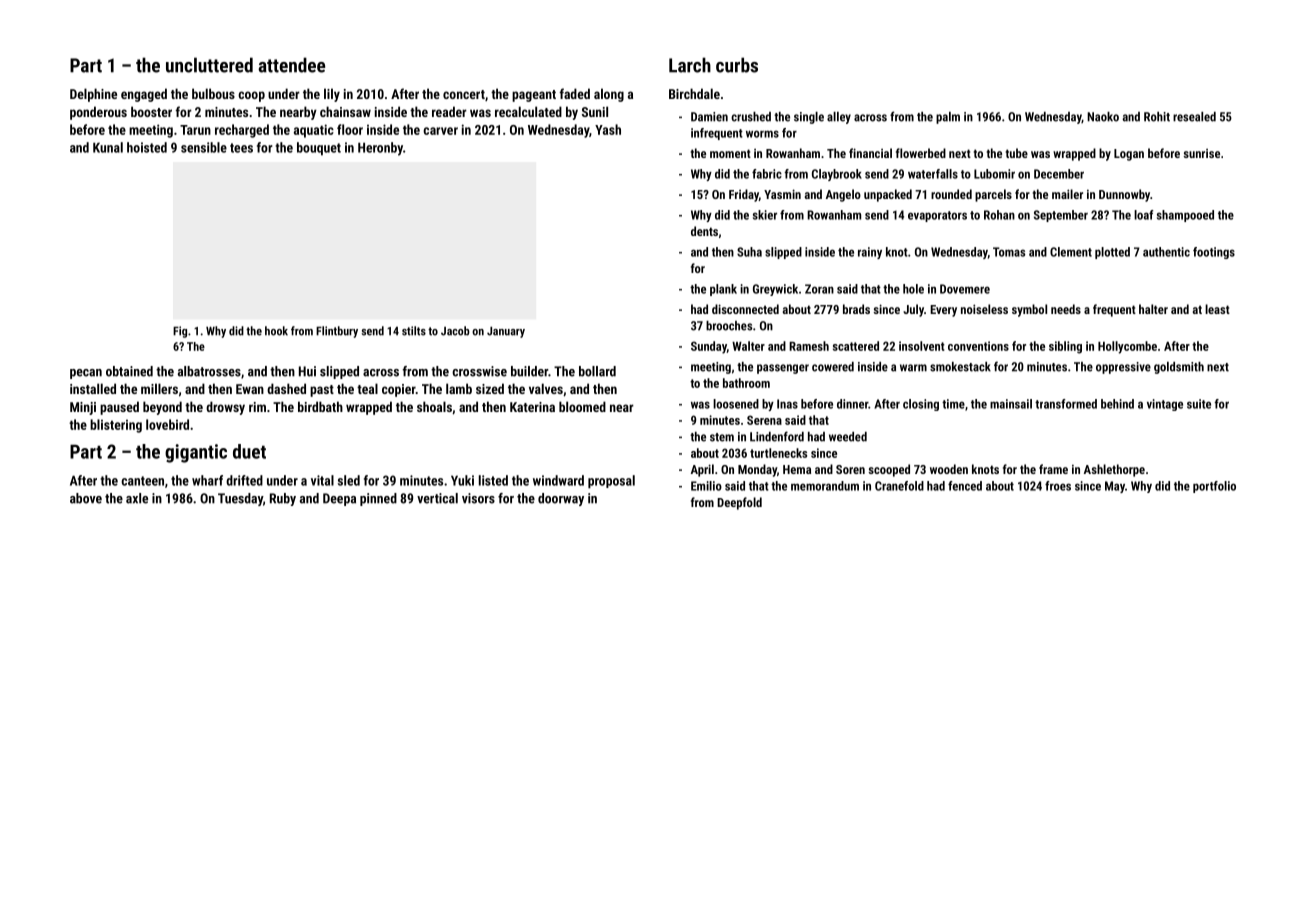  What do you see at coordinates (744, 195) in the page?
I see `Friday` at bounding box center [744, 195].
